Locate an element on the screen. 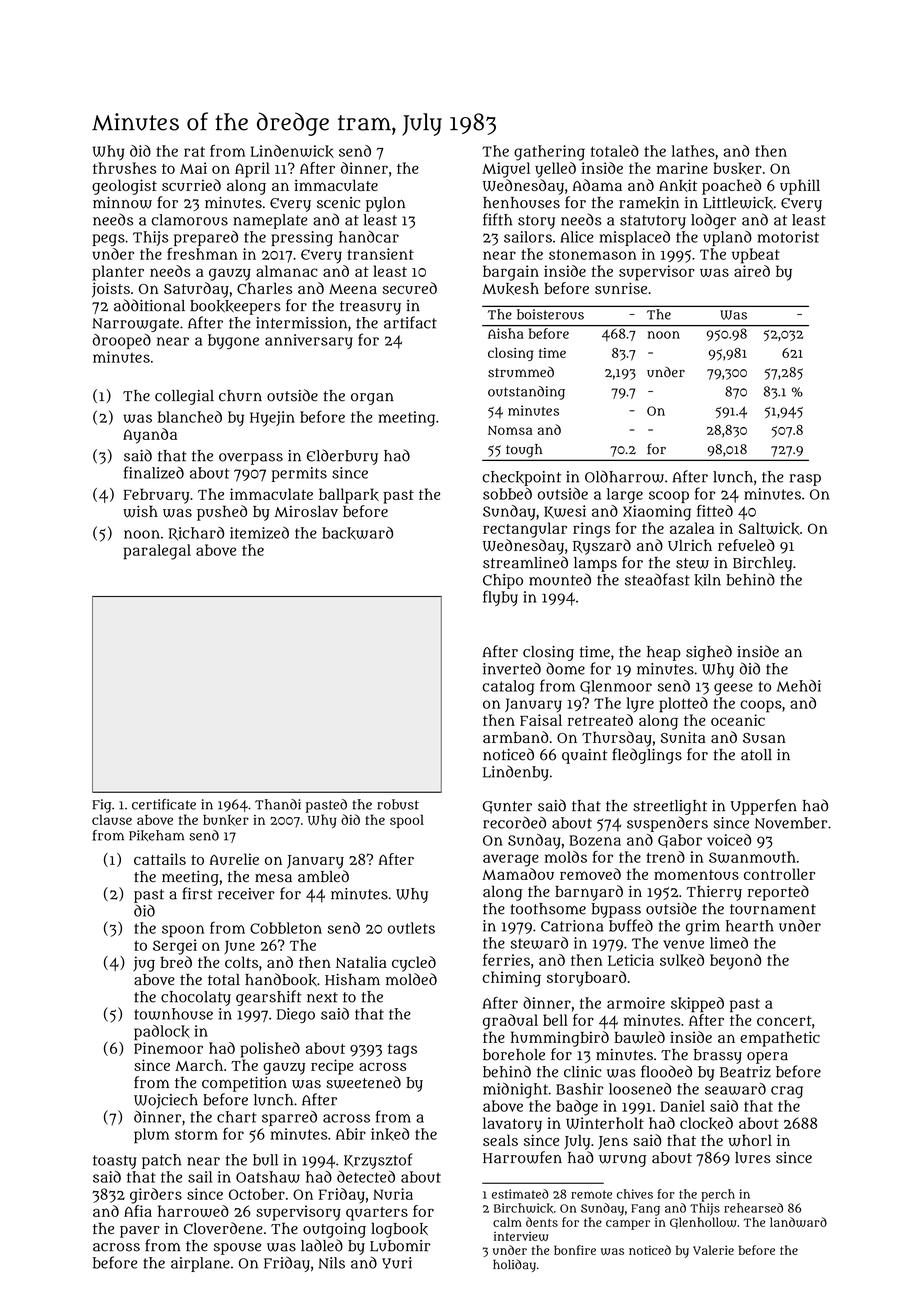  flooded is located at coordinates (666, 1071).
